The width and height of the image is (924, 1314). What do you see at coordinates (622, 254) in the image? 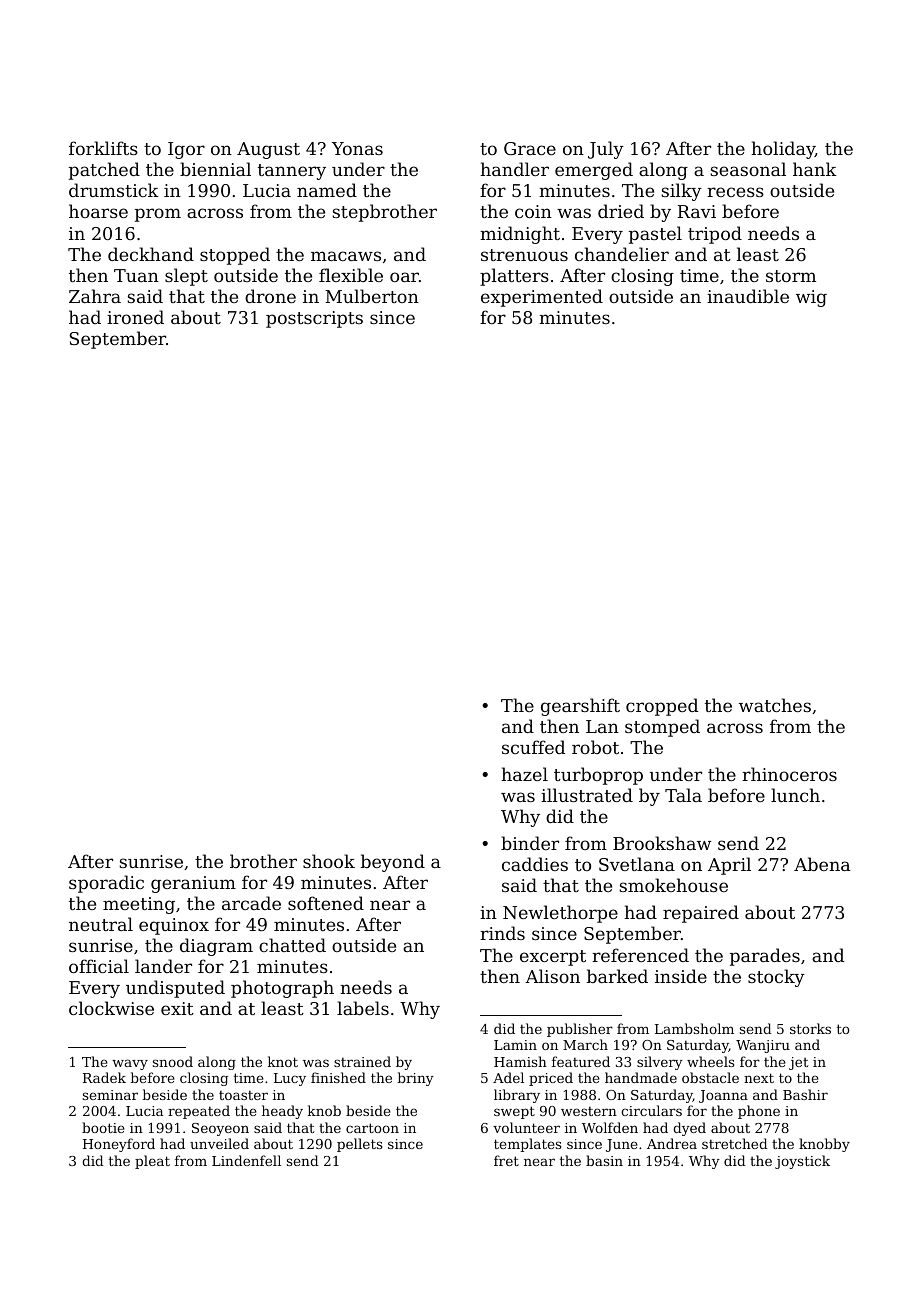
I see `chandelier` at bounding box center [622, 254].
